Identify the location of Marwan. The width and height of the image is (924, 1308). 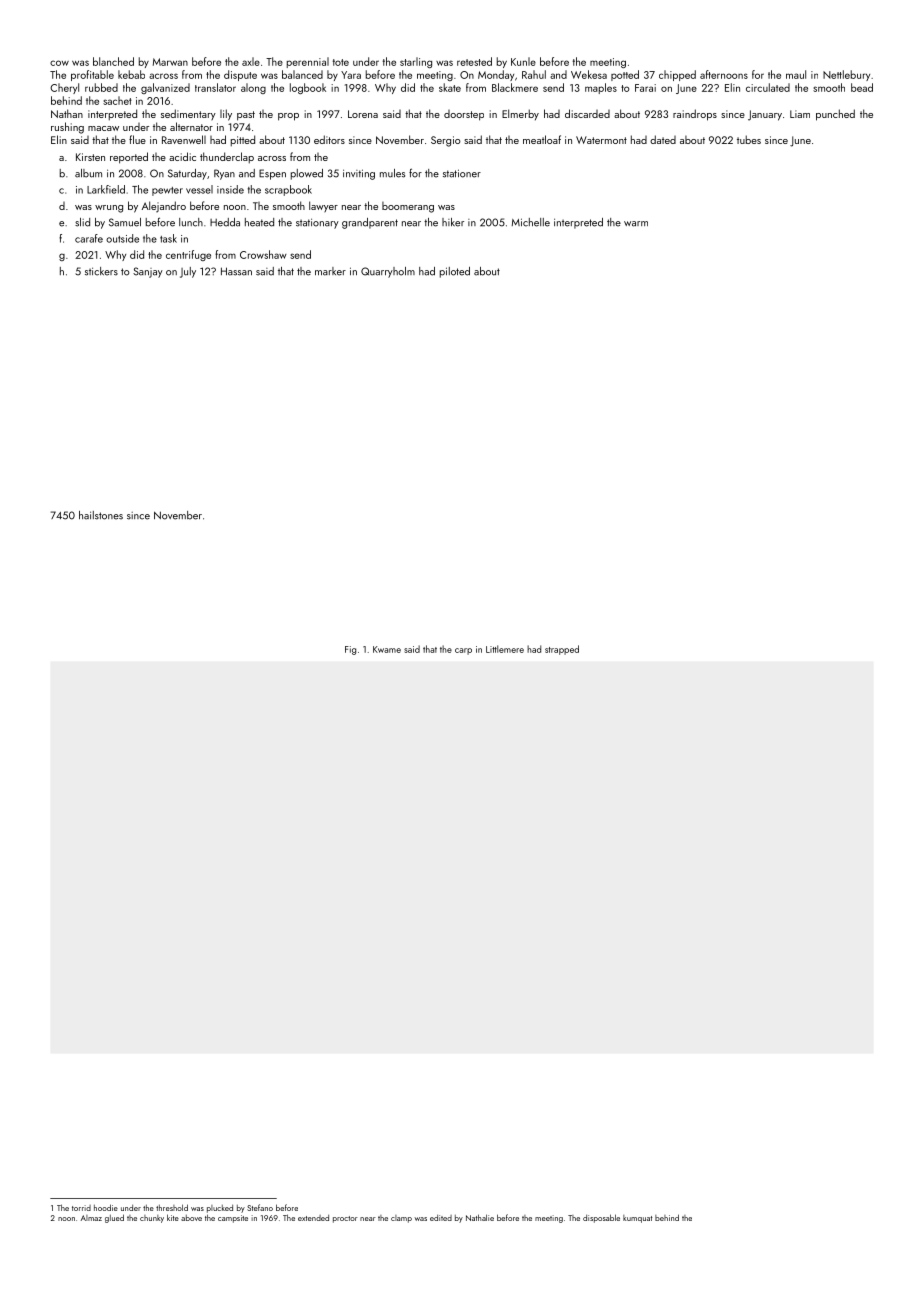
(170, 62).
